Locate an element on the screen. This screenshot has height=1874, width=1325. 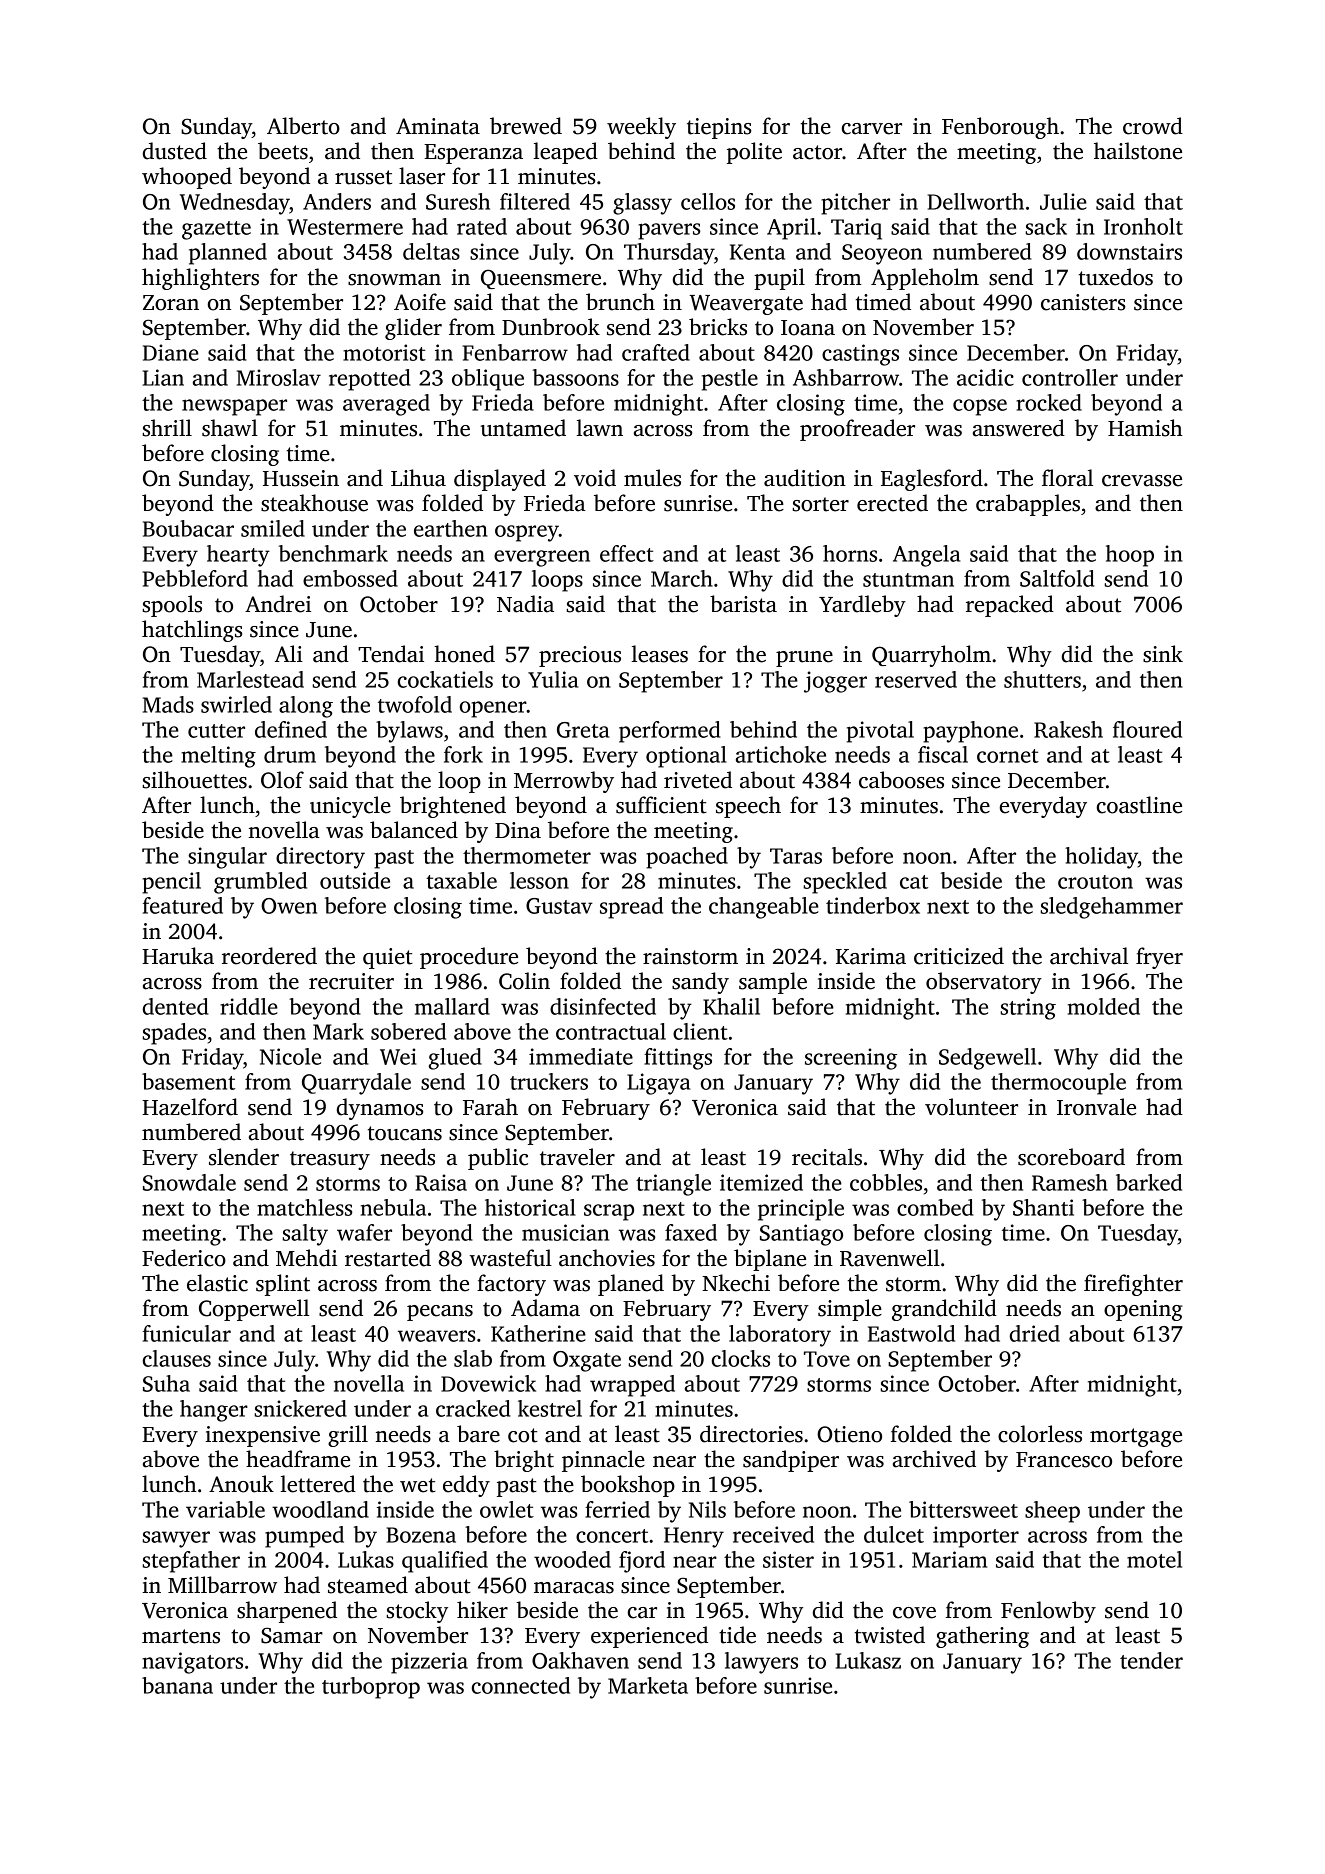
April is located at coordinates (791, 229).
